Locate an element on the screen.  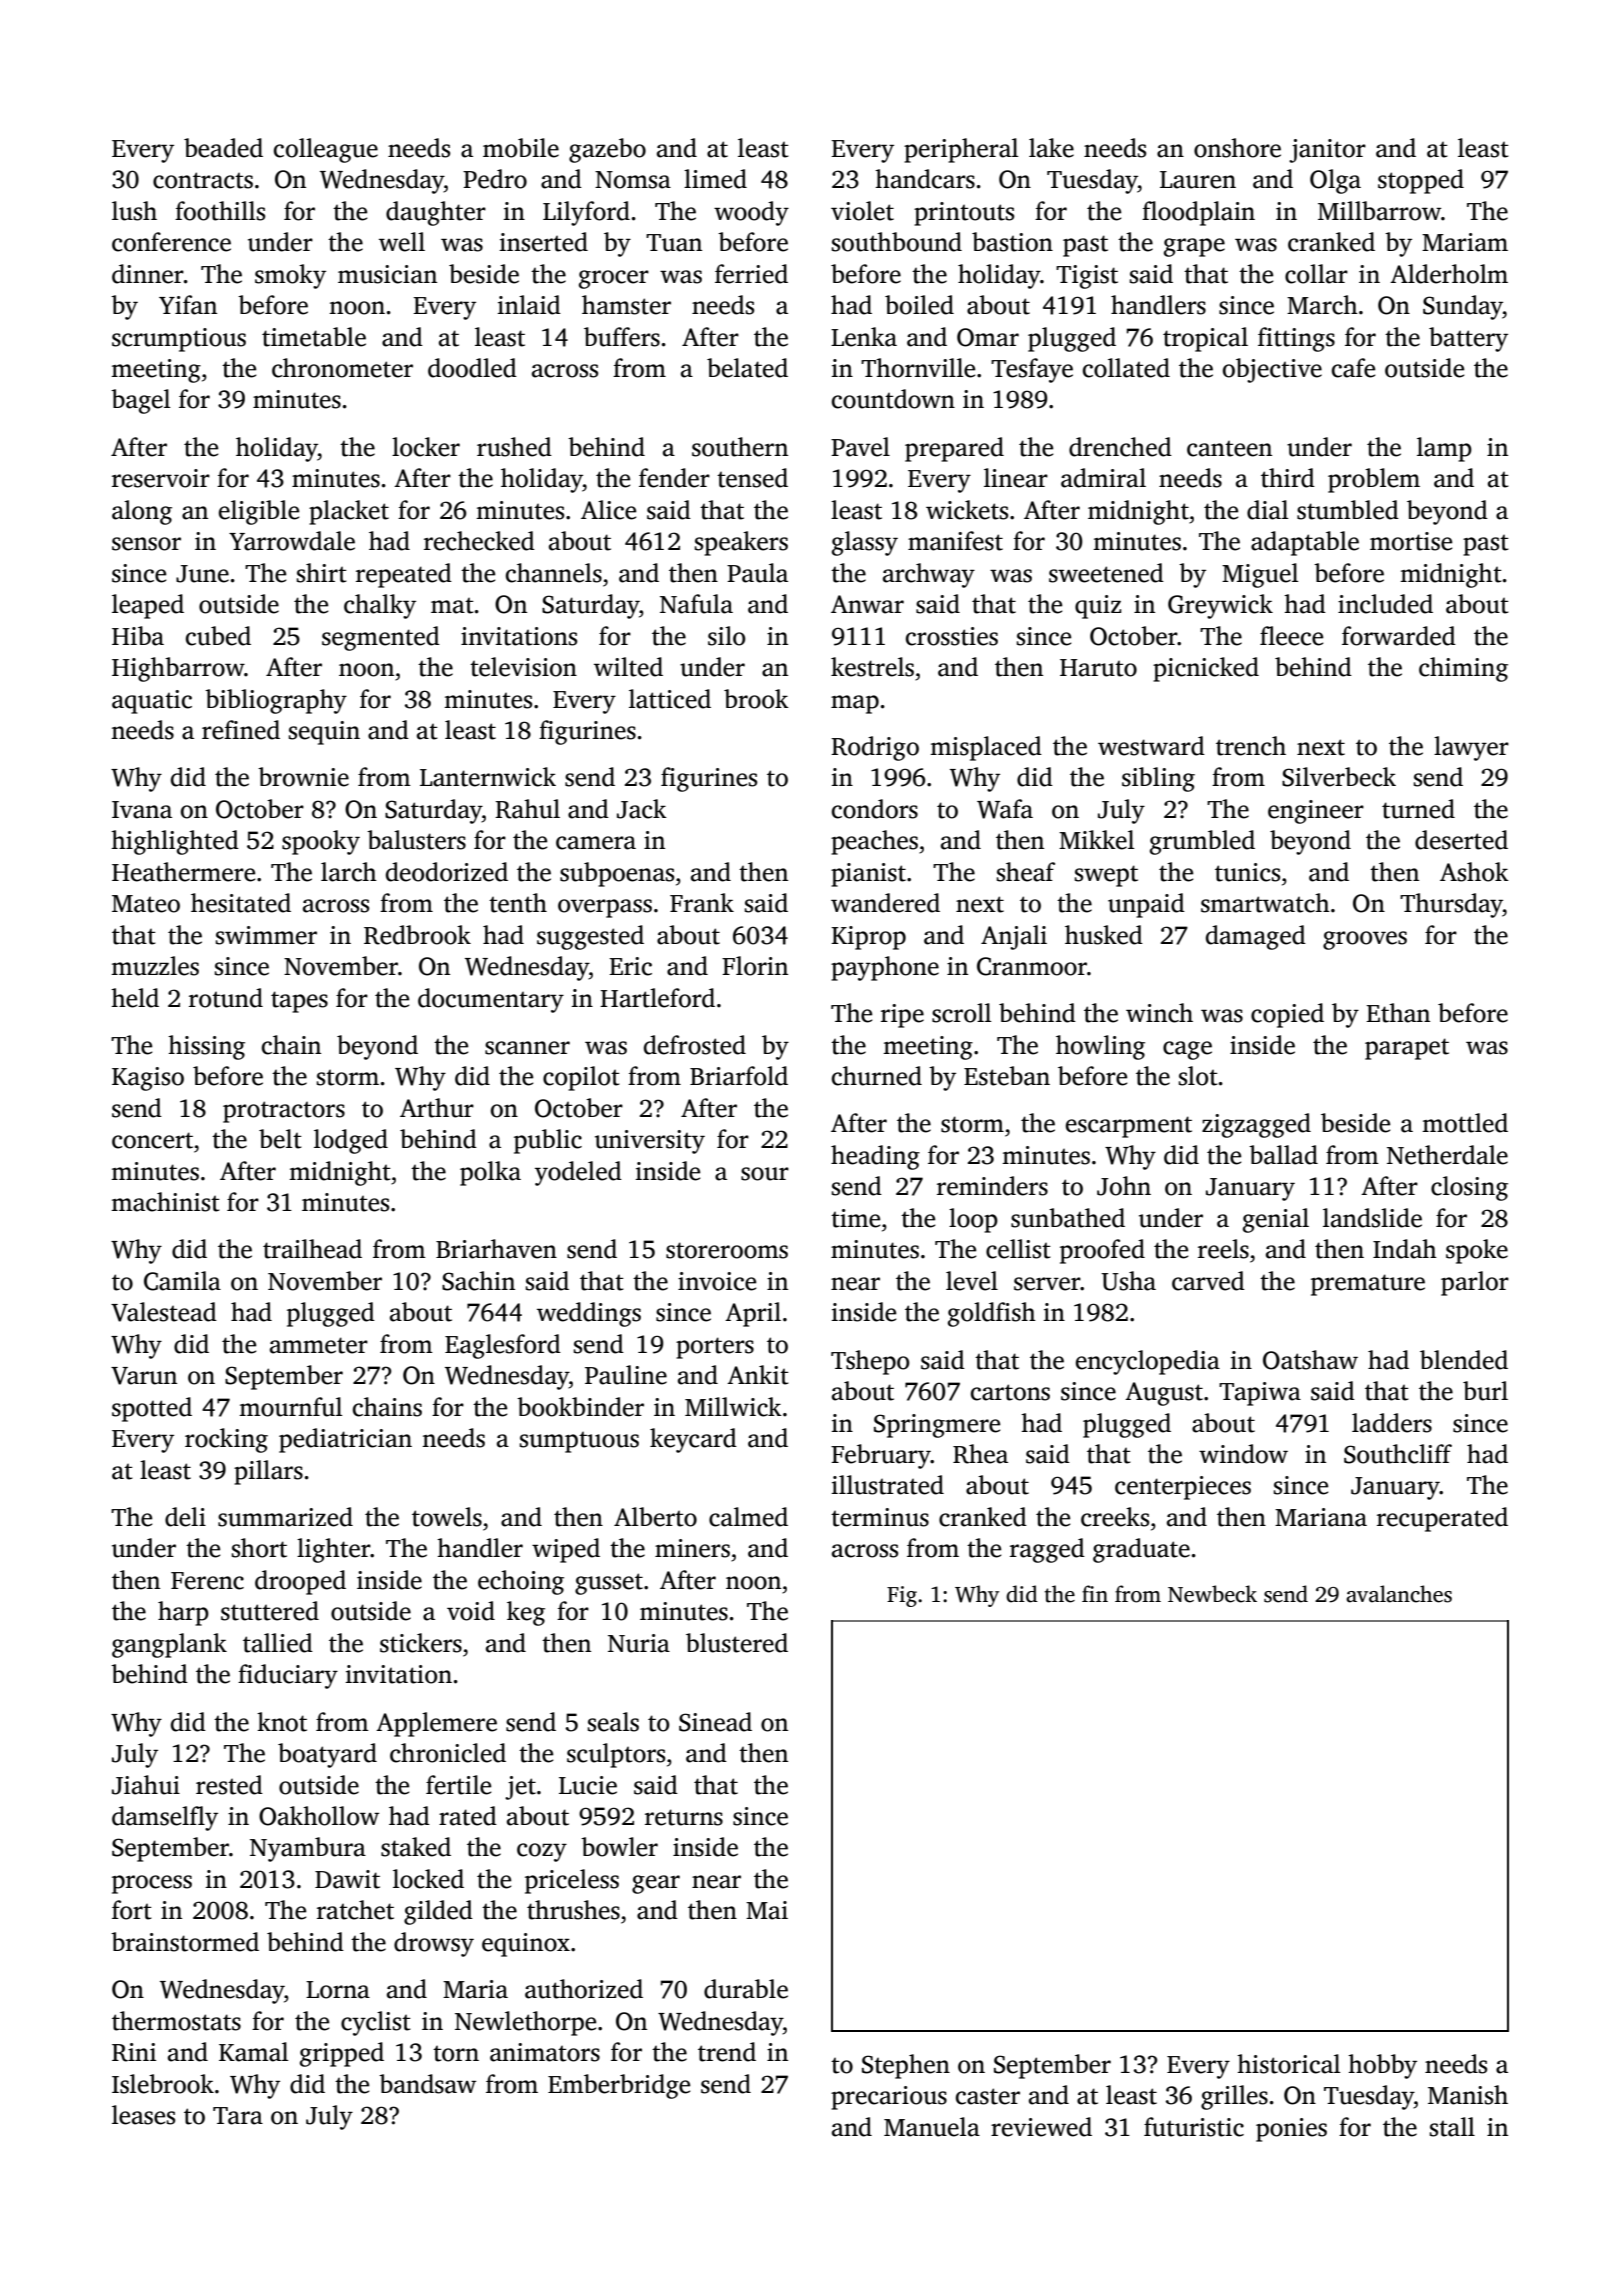
reservoir is located at coordinates (161, 478).
